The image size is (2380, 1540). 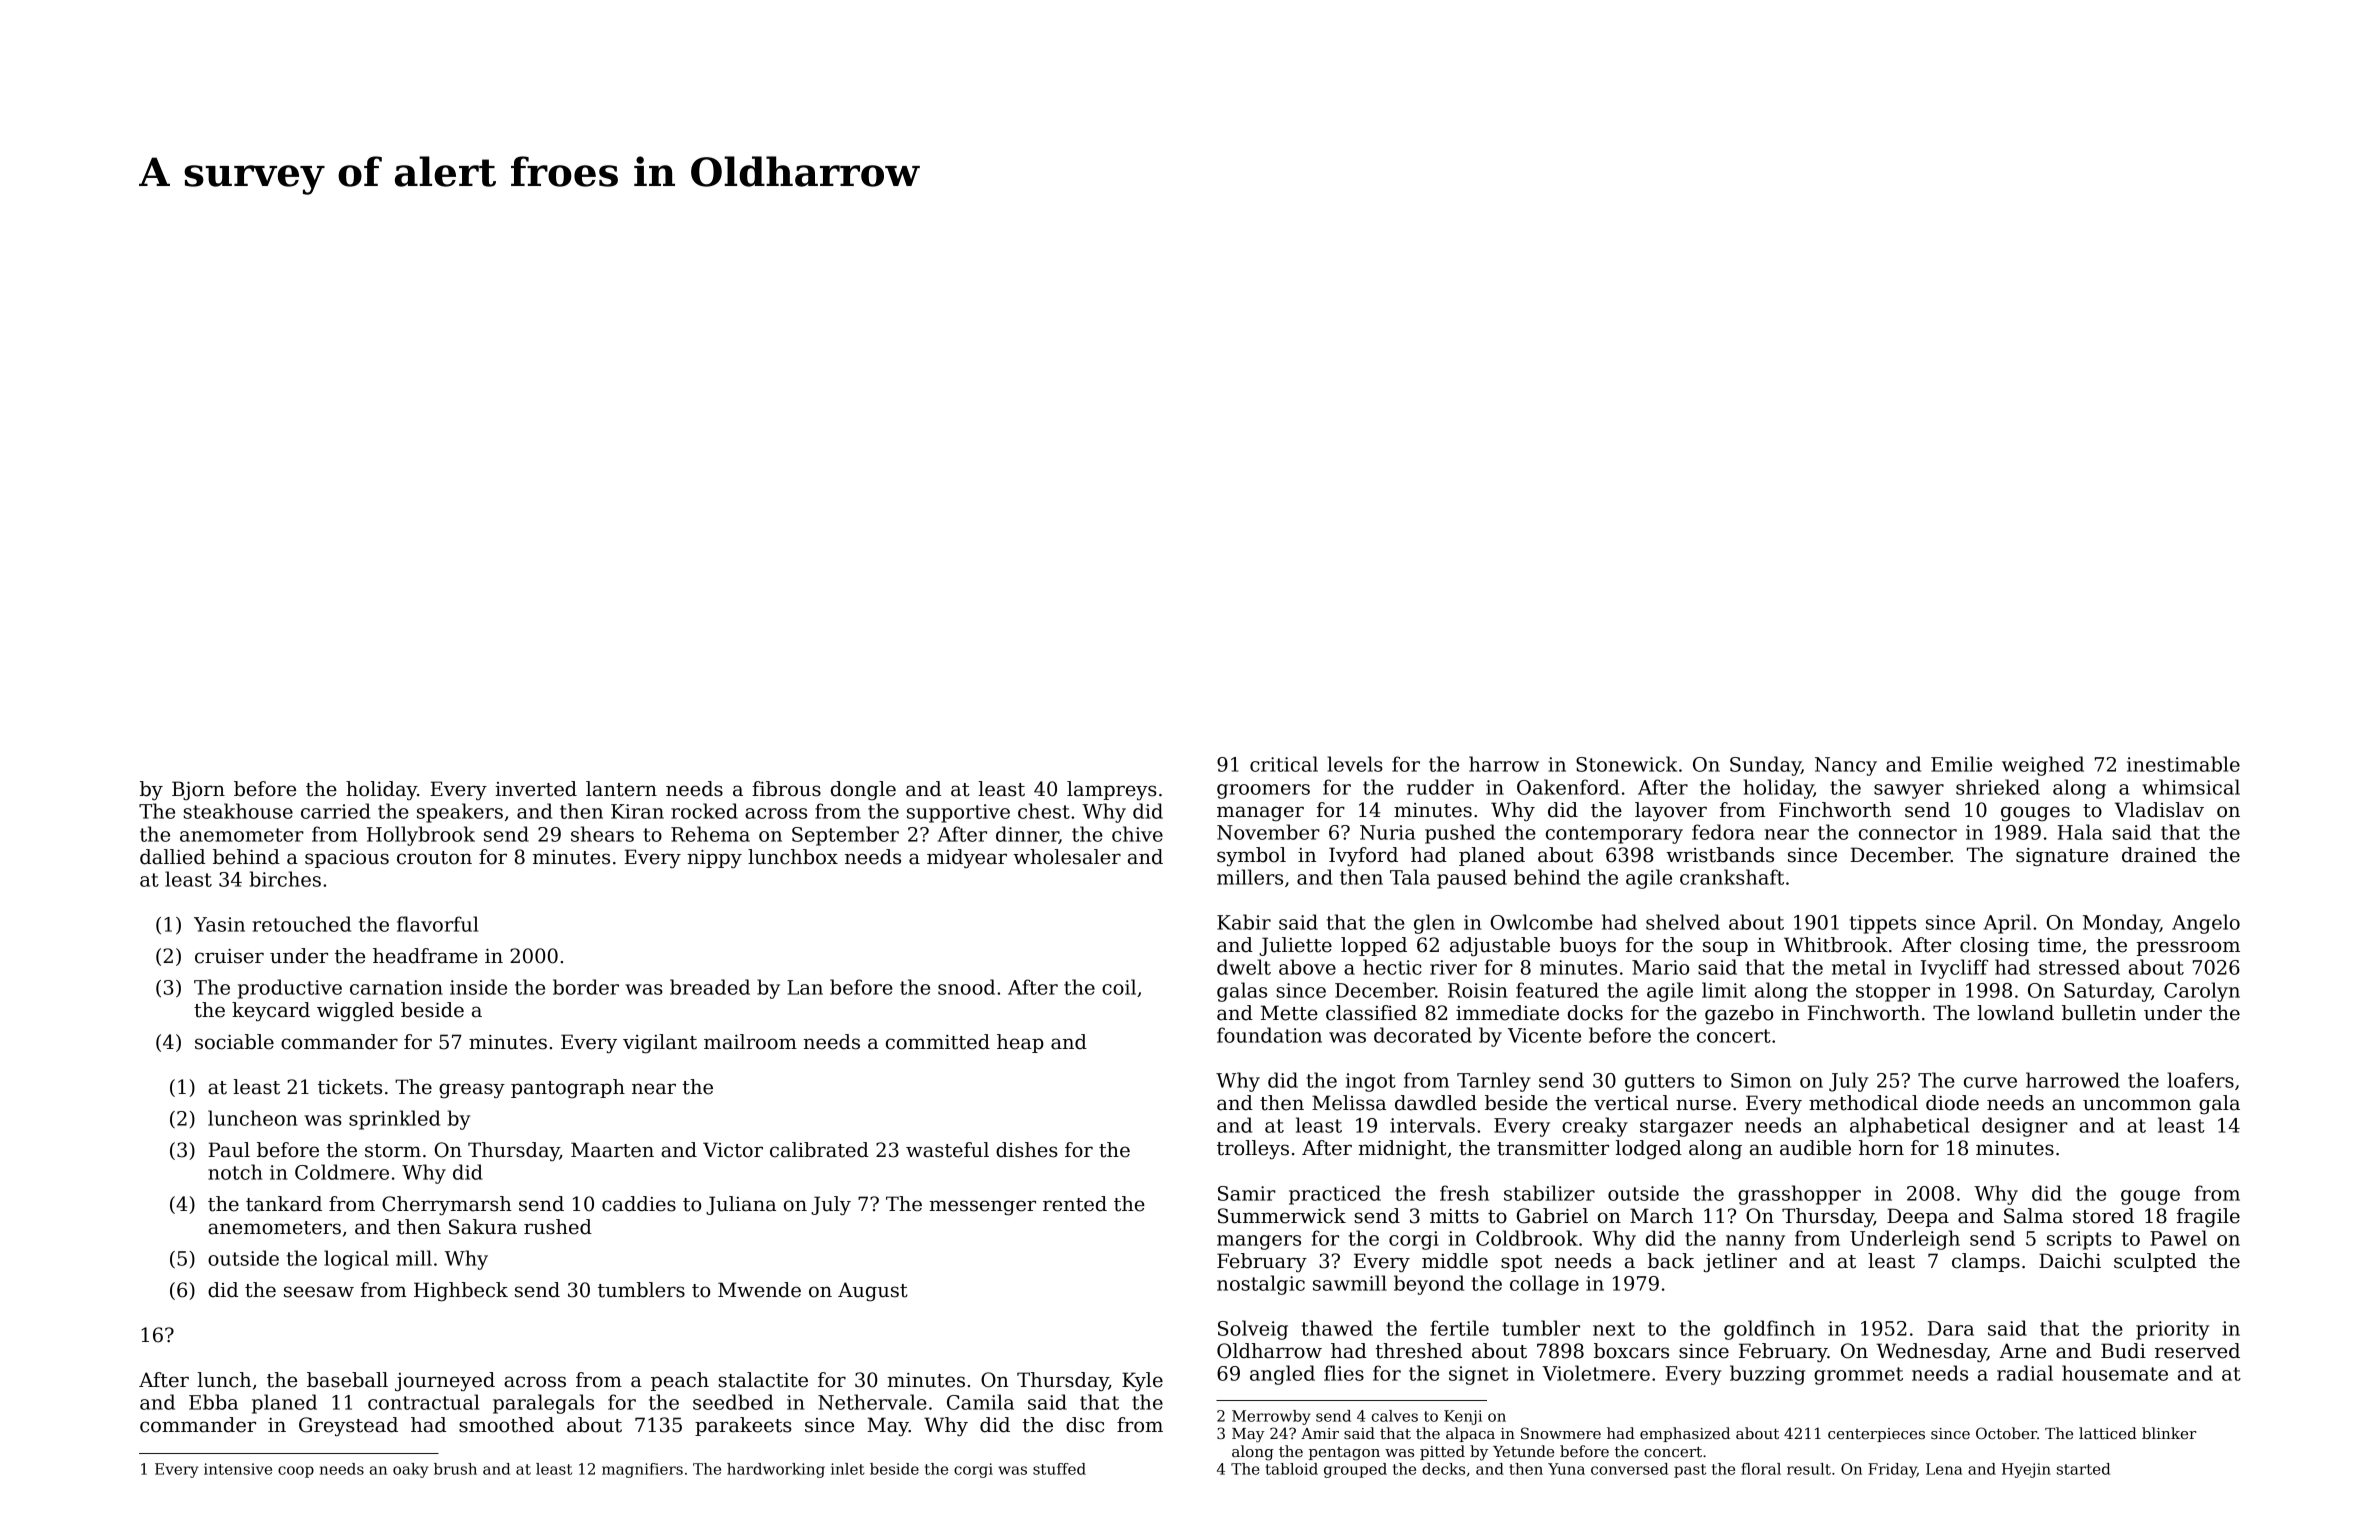 I want to click on messenger, so click(x=982, y=1208).
